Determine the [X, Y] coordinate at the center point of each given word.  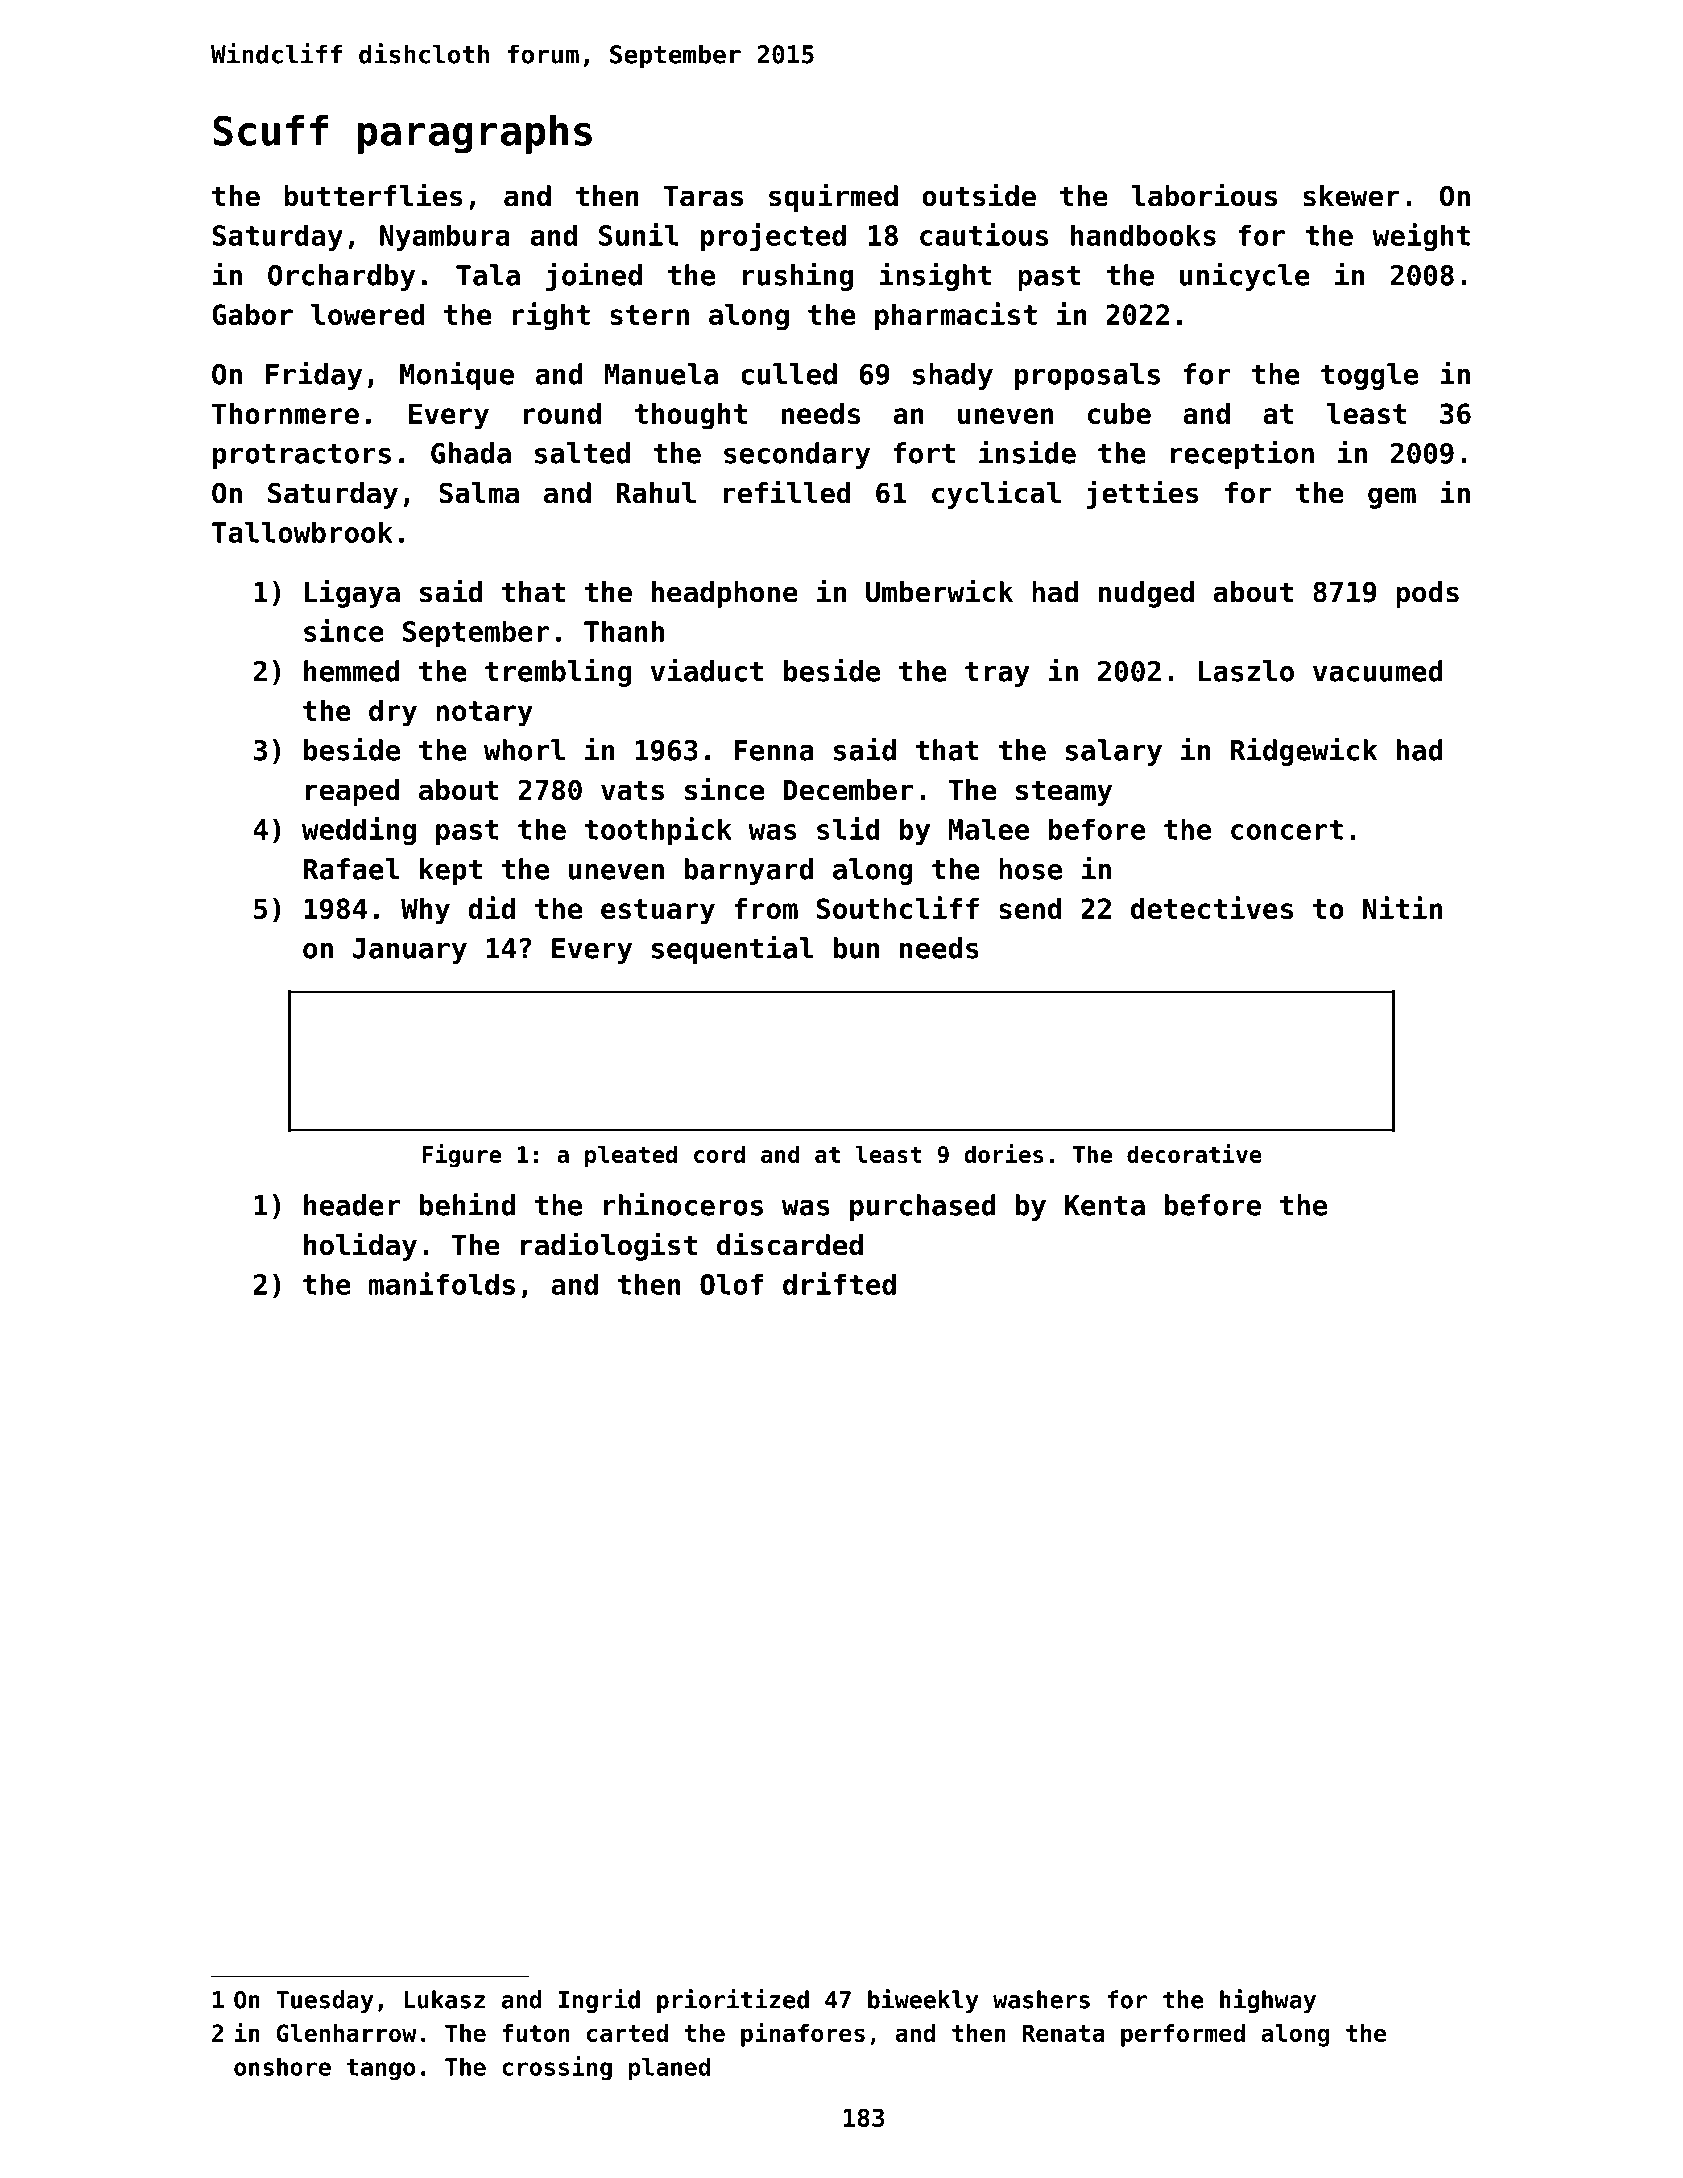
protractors [302, 456]
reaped [353, 792]
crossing [557, 2068]
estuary [658, 912]
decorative [1194, 1153]
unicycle [1245, 277]
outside [979, 195]
